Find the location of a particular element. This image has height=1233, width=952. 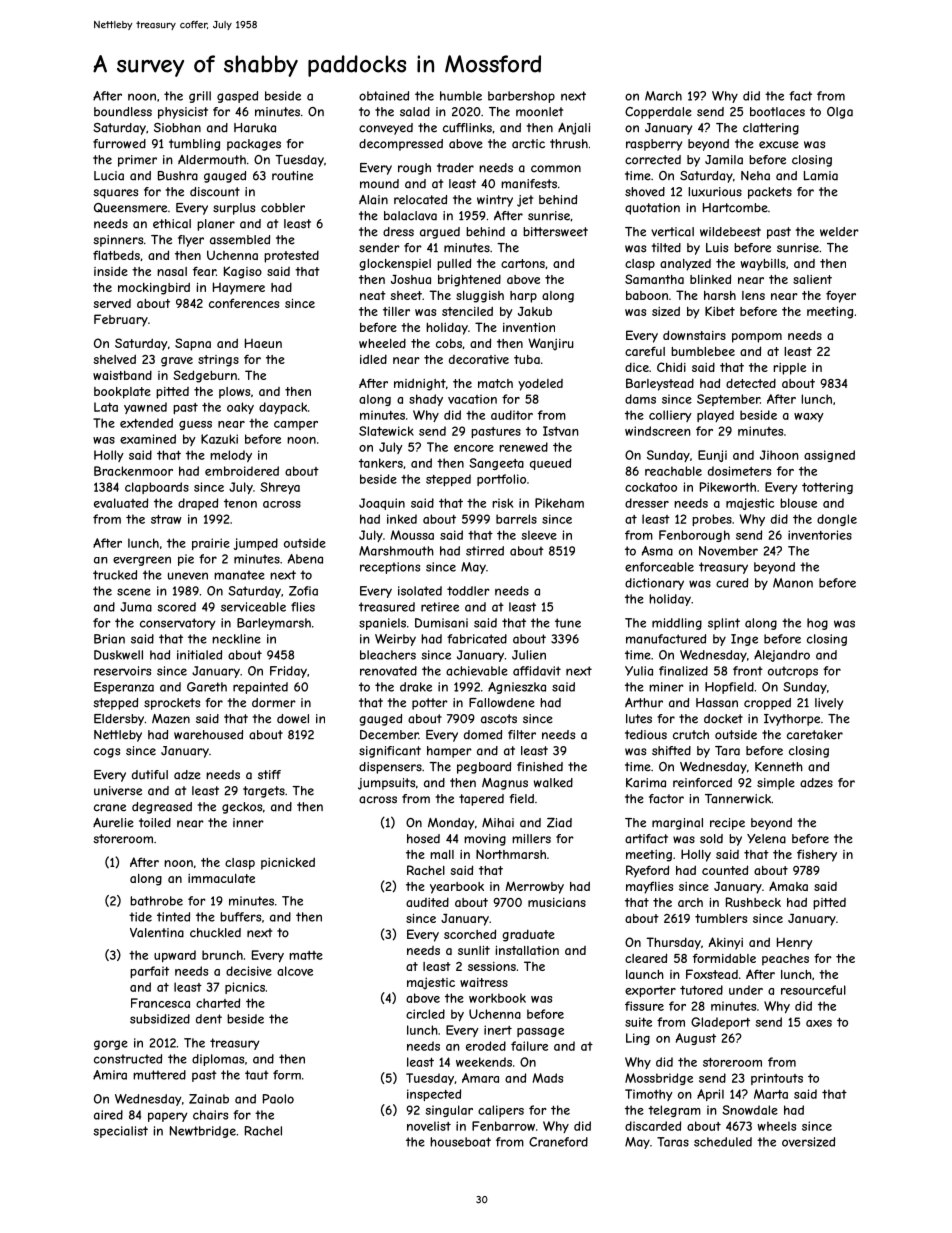

gasped is located at coordinates (237, 97).
